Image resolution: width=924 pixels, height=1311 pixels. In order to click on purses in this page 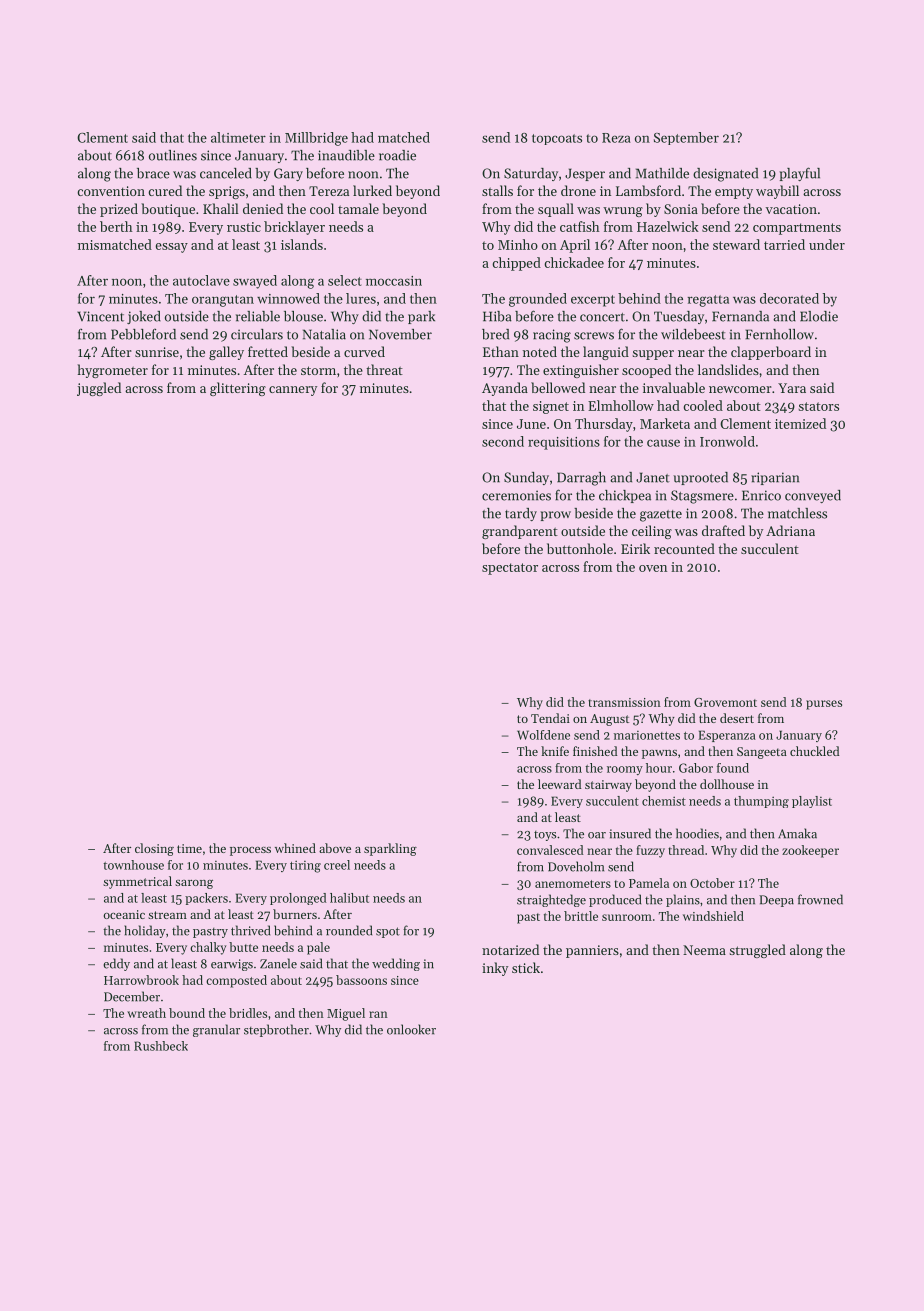, I will do `click(824, 705)`.
